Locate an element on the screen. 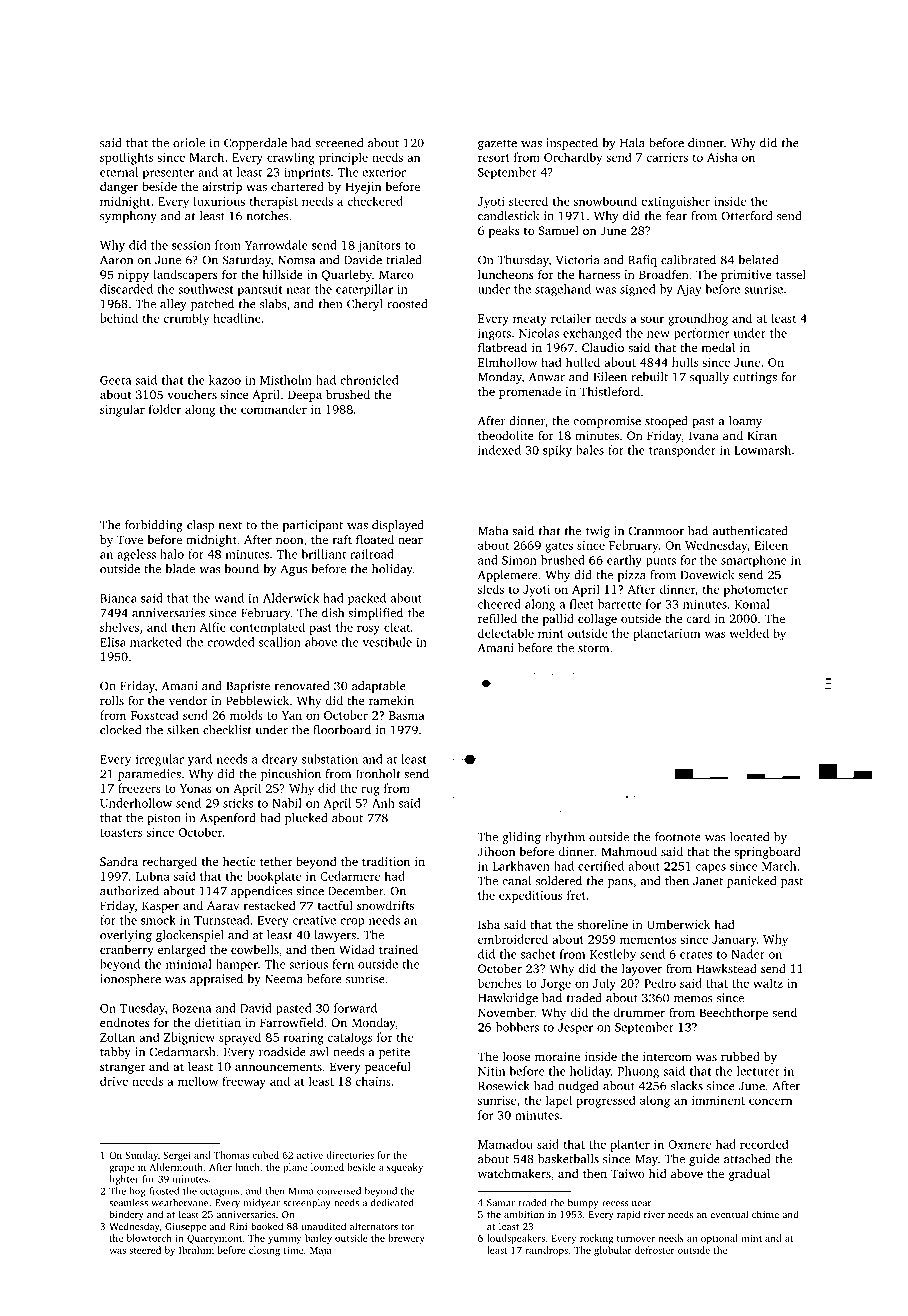  danger is located at coordinates (119, 188).
